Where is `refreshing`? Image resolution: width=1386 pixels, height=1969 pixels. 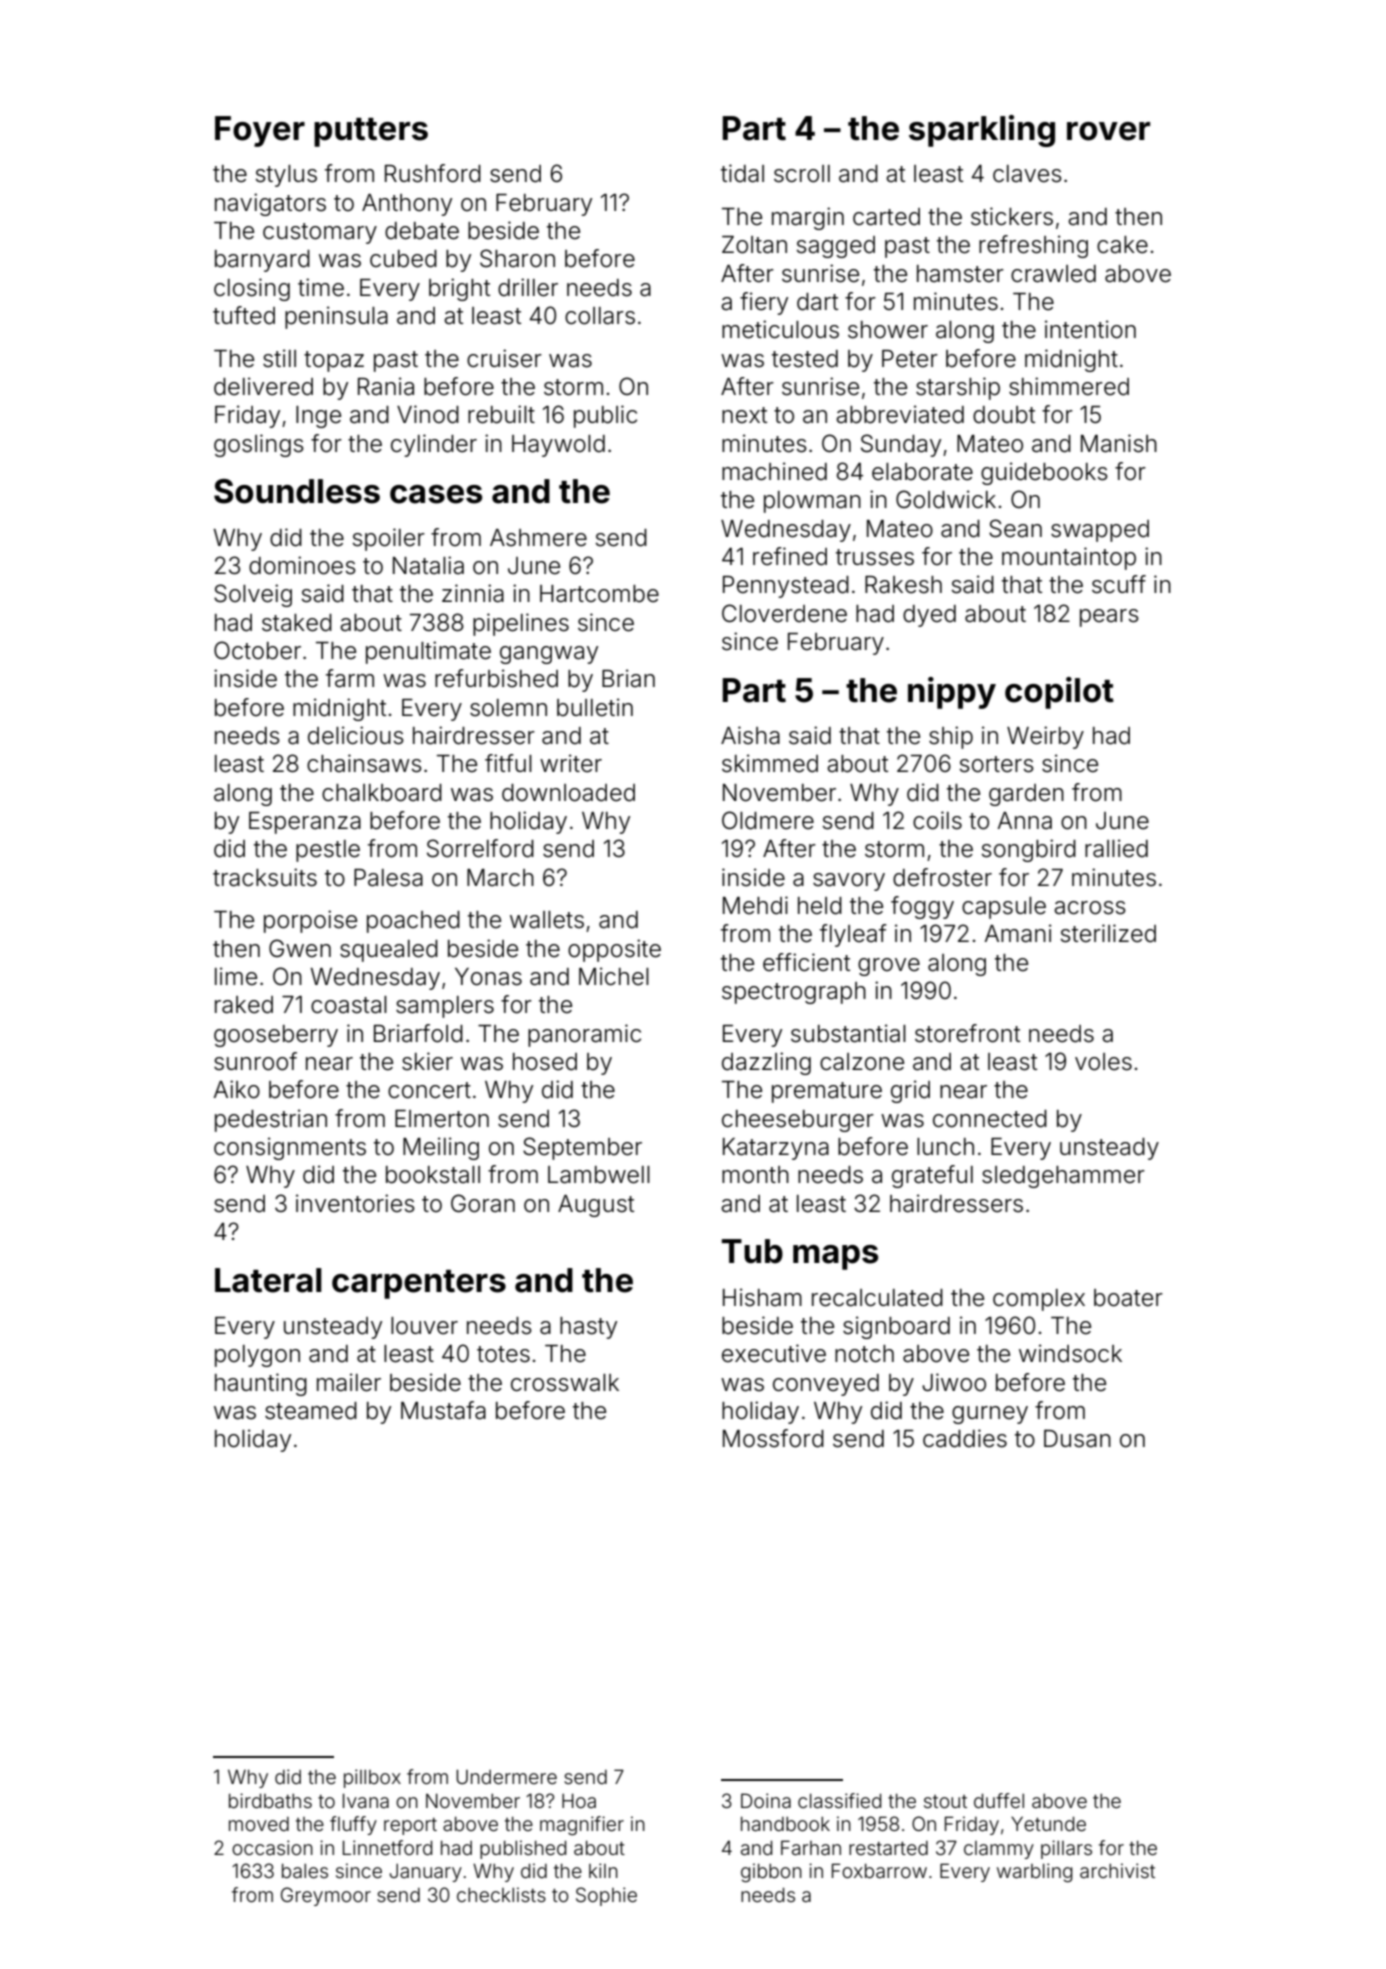
refreshing is located at coordinates (1033, 246).
